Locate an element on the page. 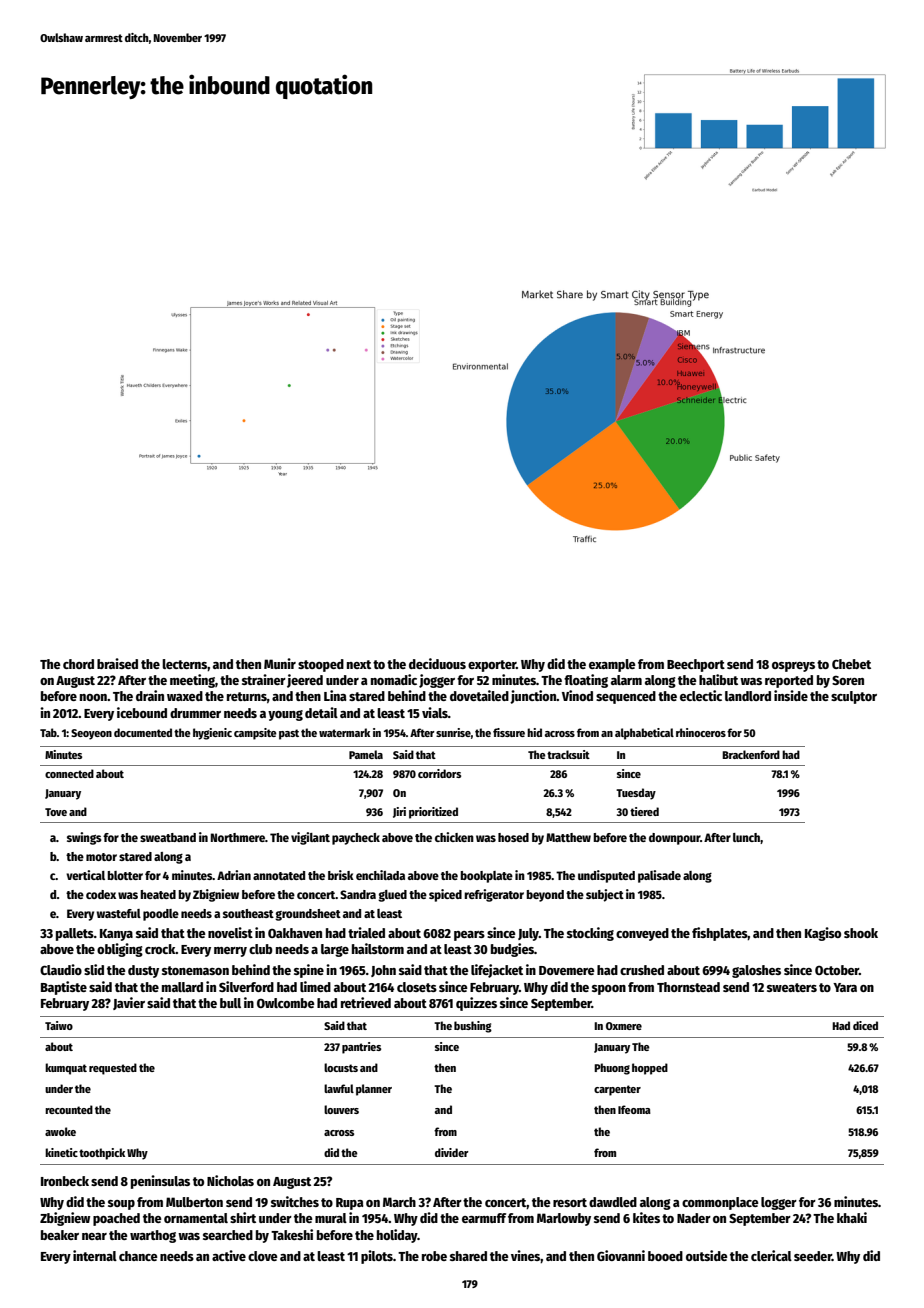 The width and height of the image is (924, 1308). meeting is located at coordinates (192, 681).
